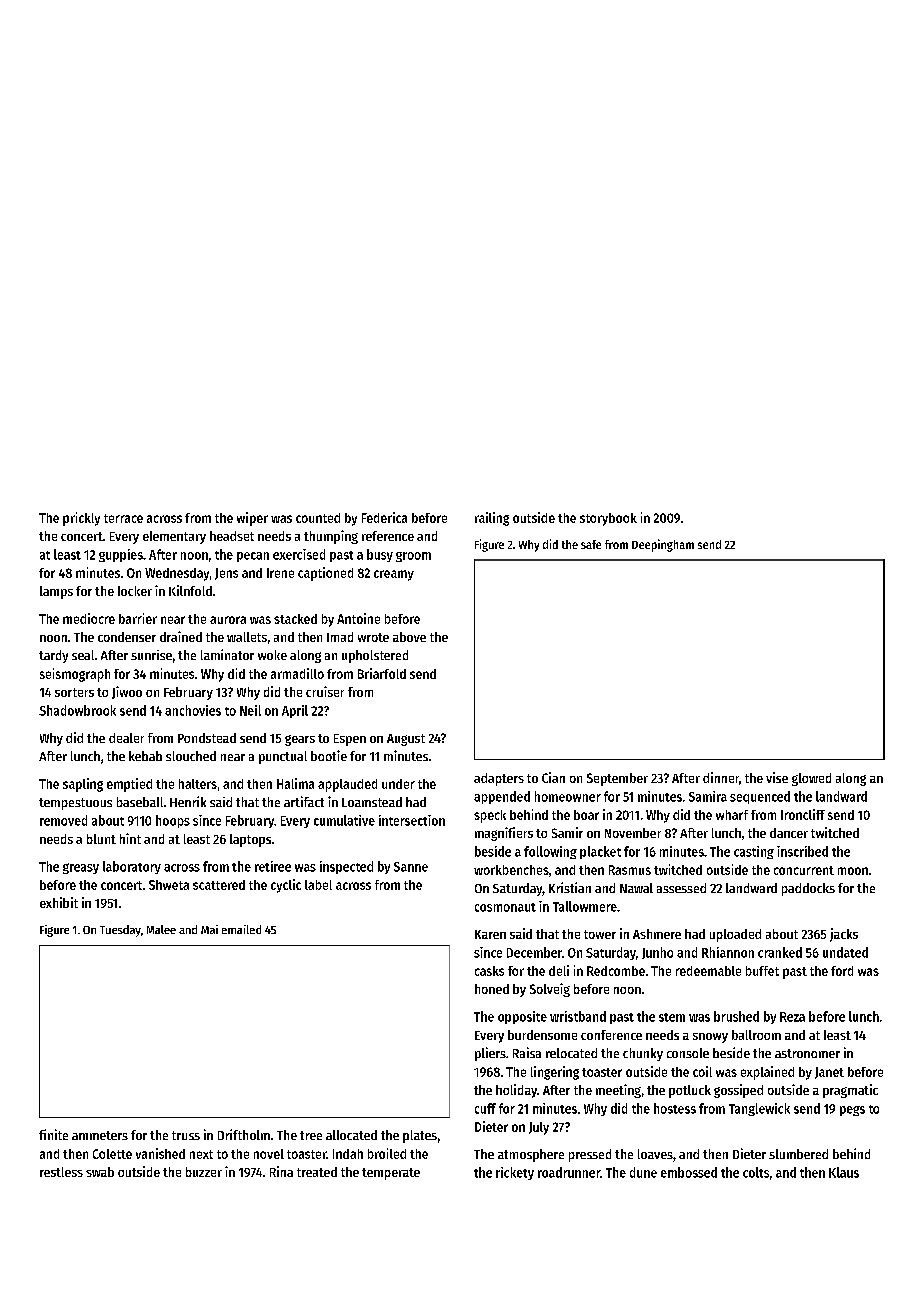 The height and width of the page is (1308, 924). What do you see at coordinates (505, 907) in the page?
I see `cosmonaut` at bounding box center [505, 907].
